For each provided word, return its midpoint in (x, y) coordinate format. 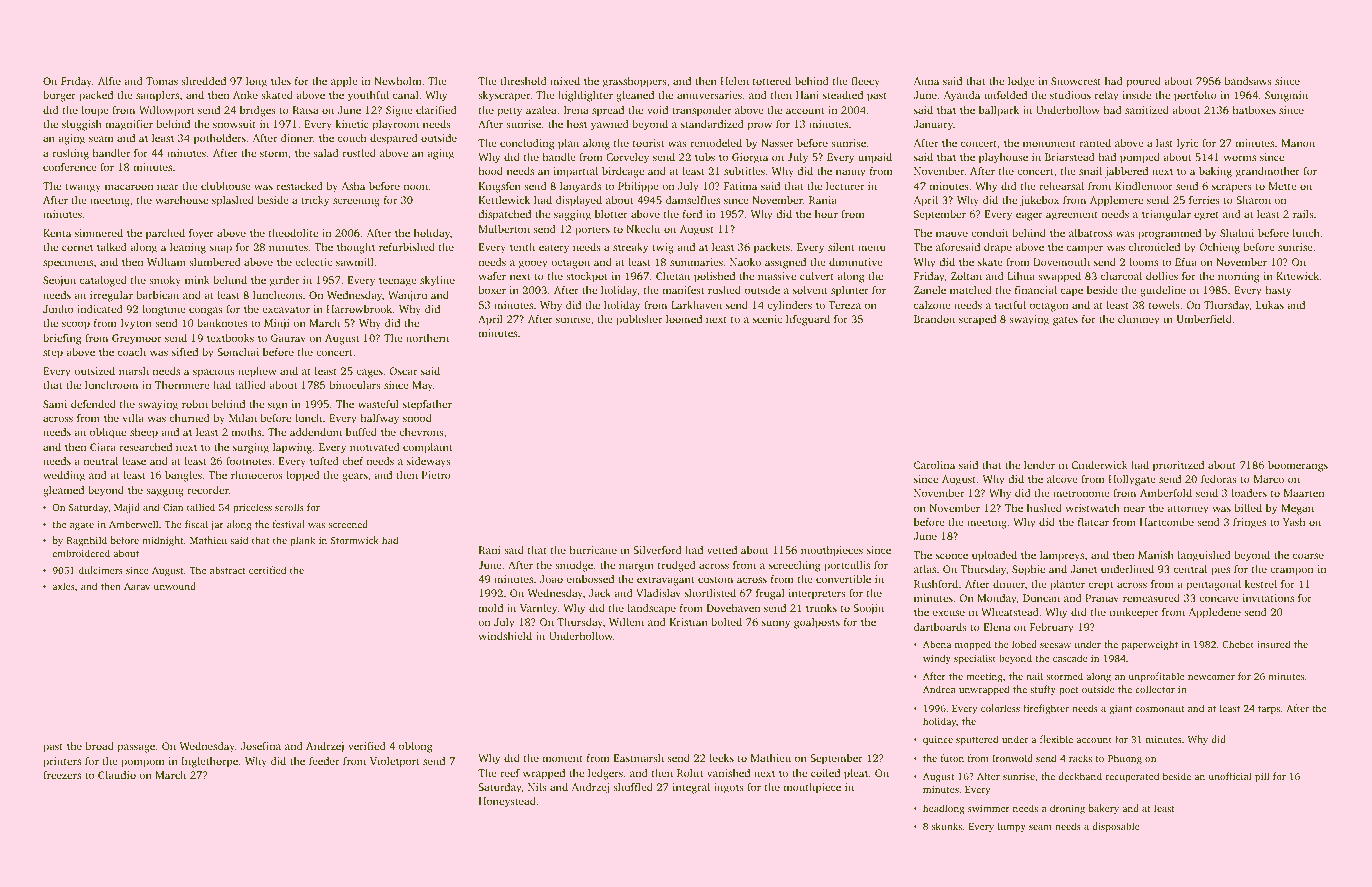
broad (99, 746)
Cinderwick (1100, 465)
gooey (533, 264)
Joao (551, 579)
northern (427, 338)
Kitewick (1297, 276)
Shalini (1237, 233)
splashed (233, 201)
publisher (639, 320)
